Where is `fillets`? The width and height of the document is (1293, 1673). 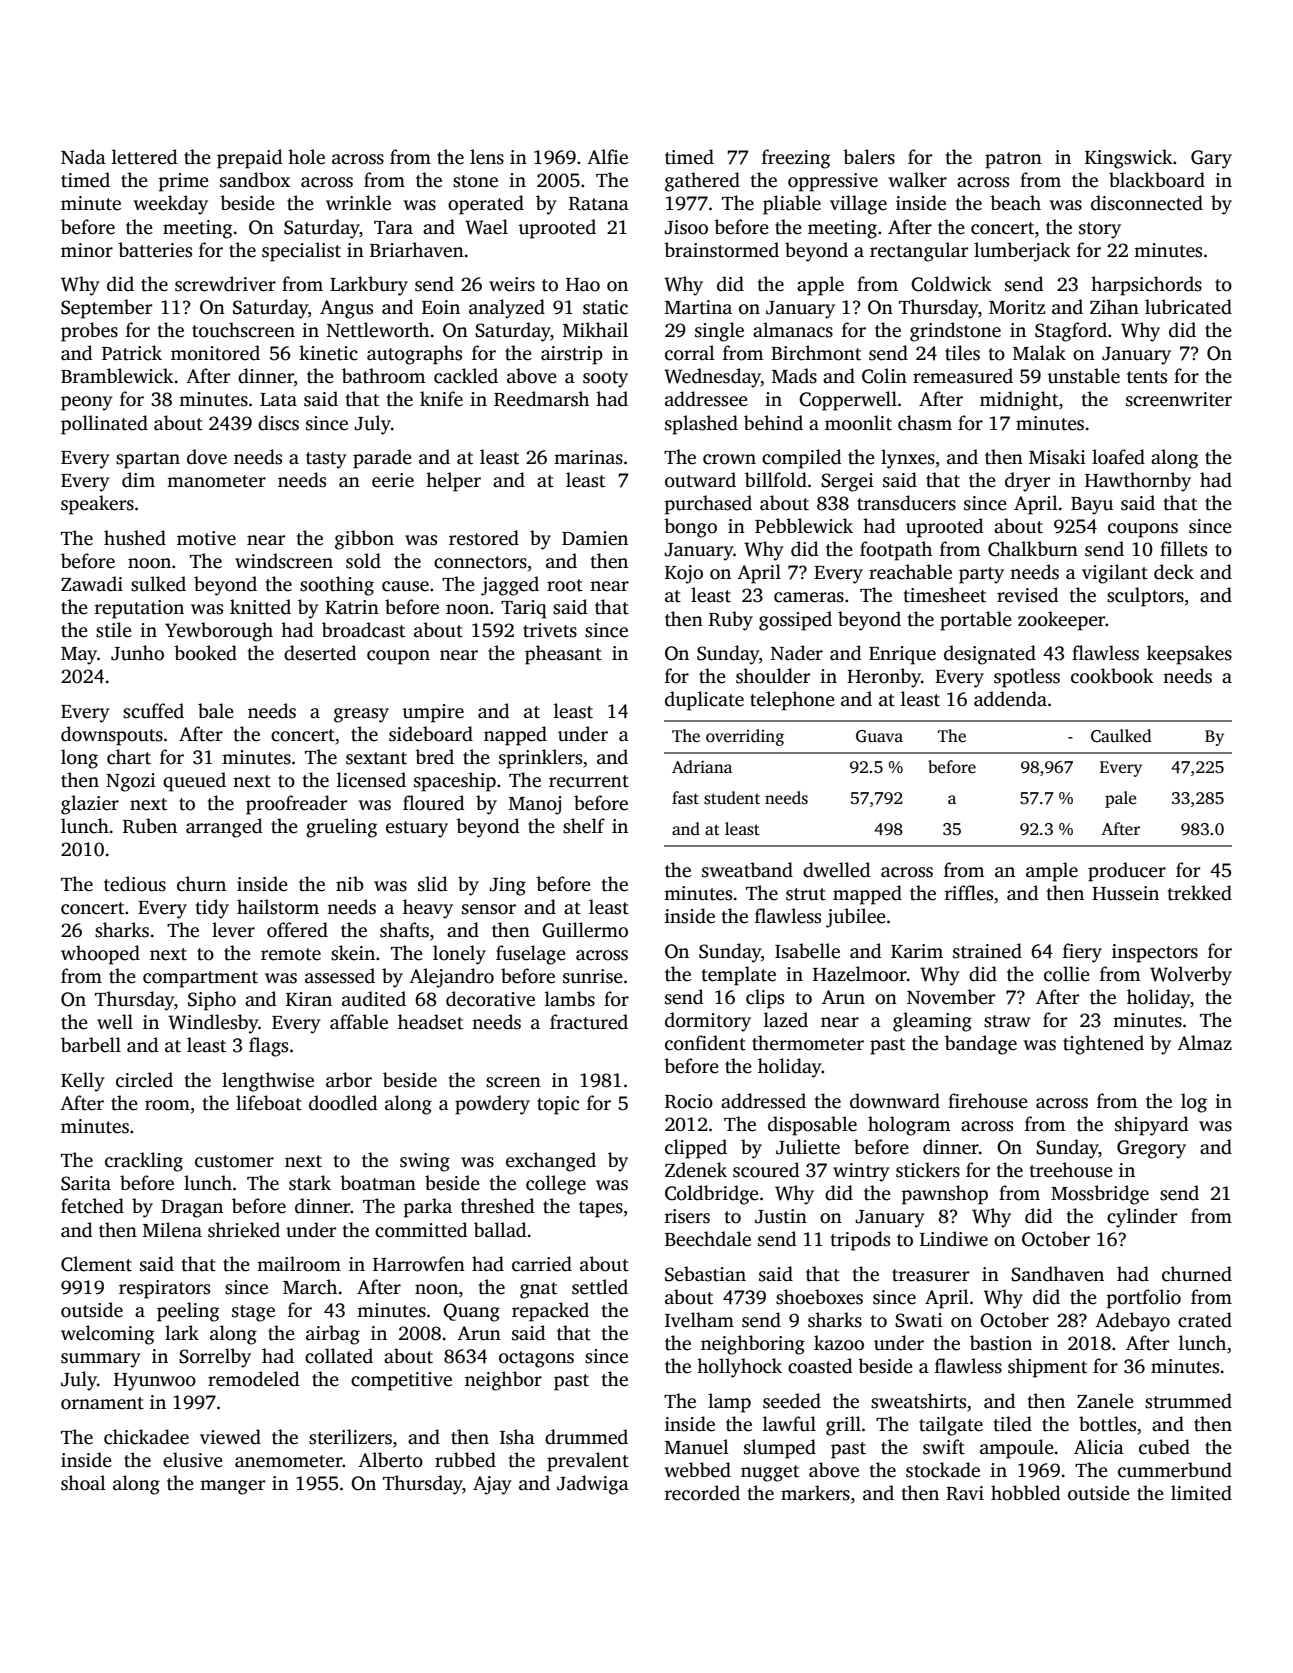 fillets is located at coordinates (1183, 549).
